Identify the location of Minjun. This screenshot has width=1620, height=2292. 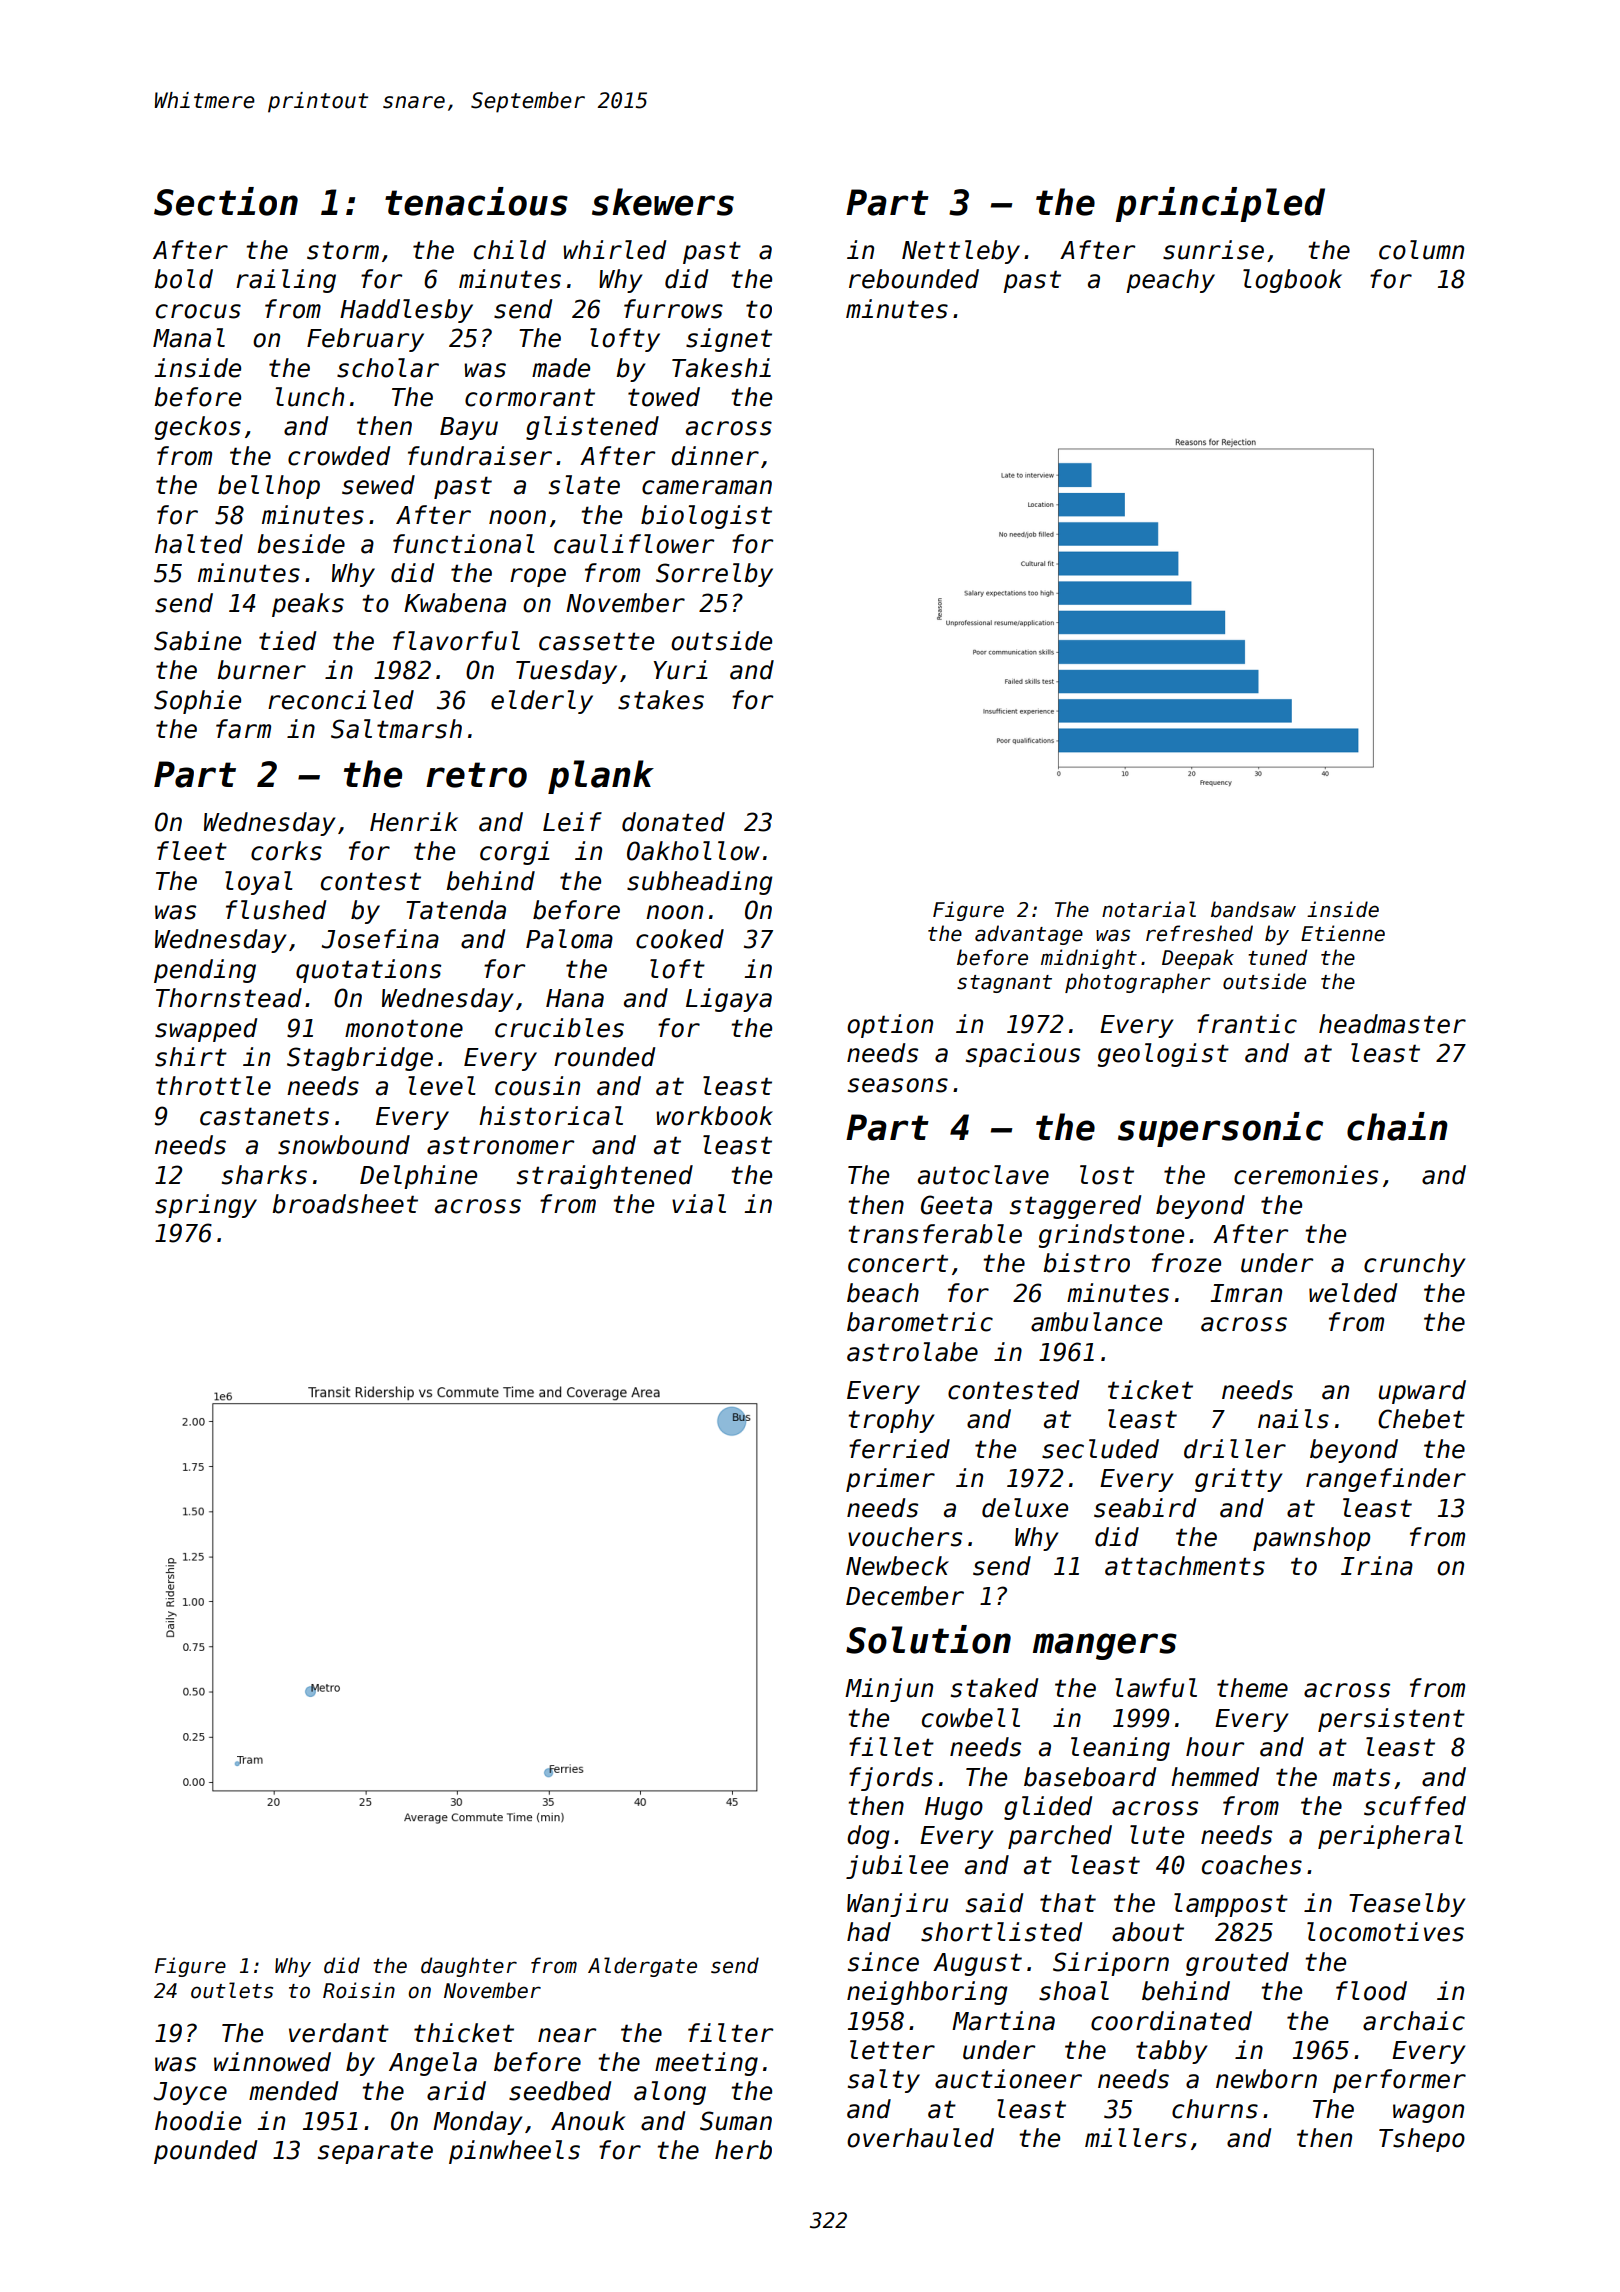
(889, 1690).
